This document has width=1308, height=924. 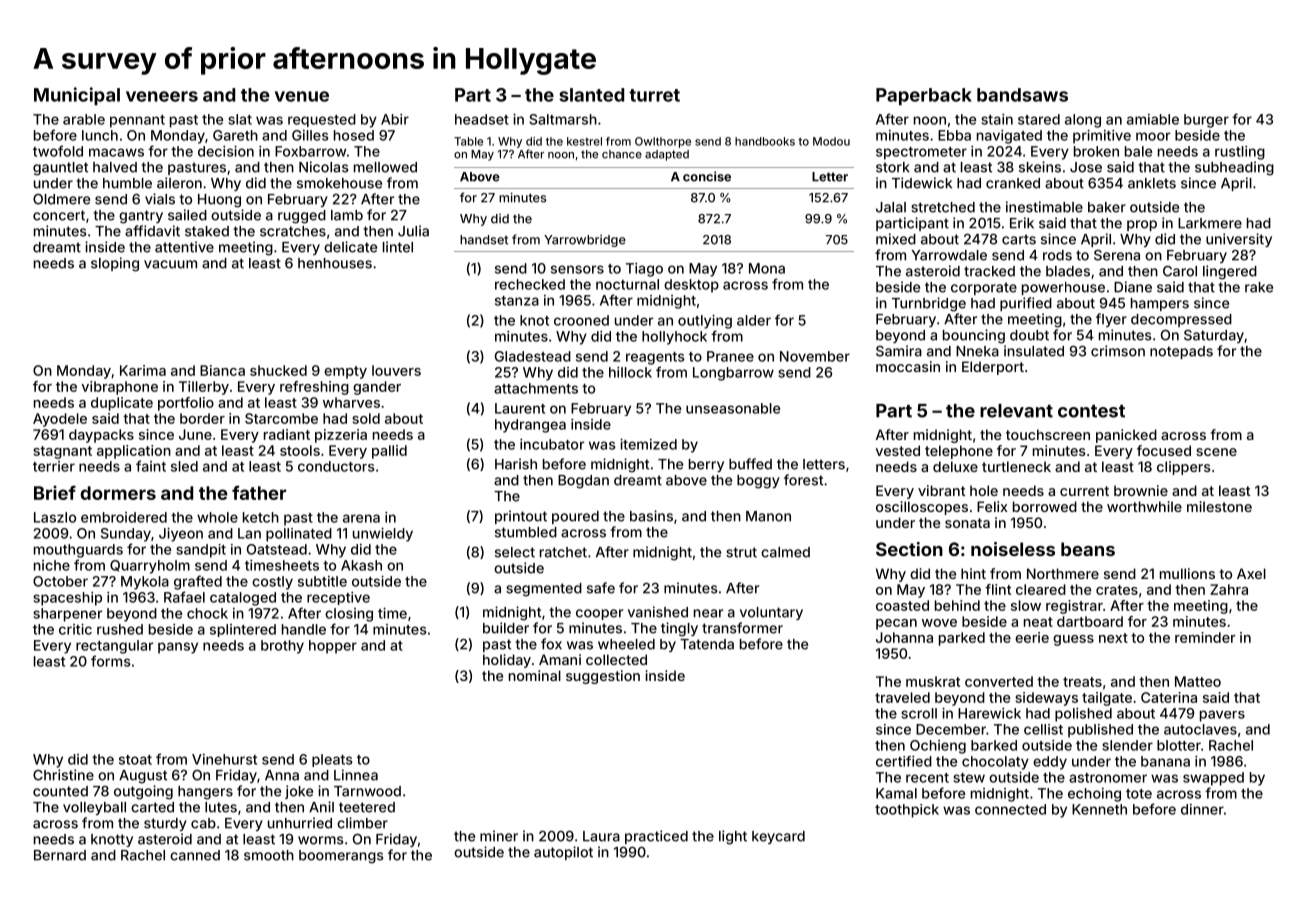 I want to click on Bernard, so click(x=60, y=855).
